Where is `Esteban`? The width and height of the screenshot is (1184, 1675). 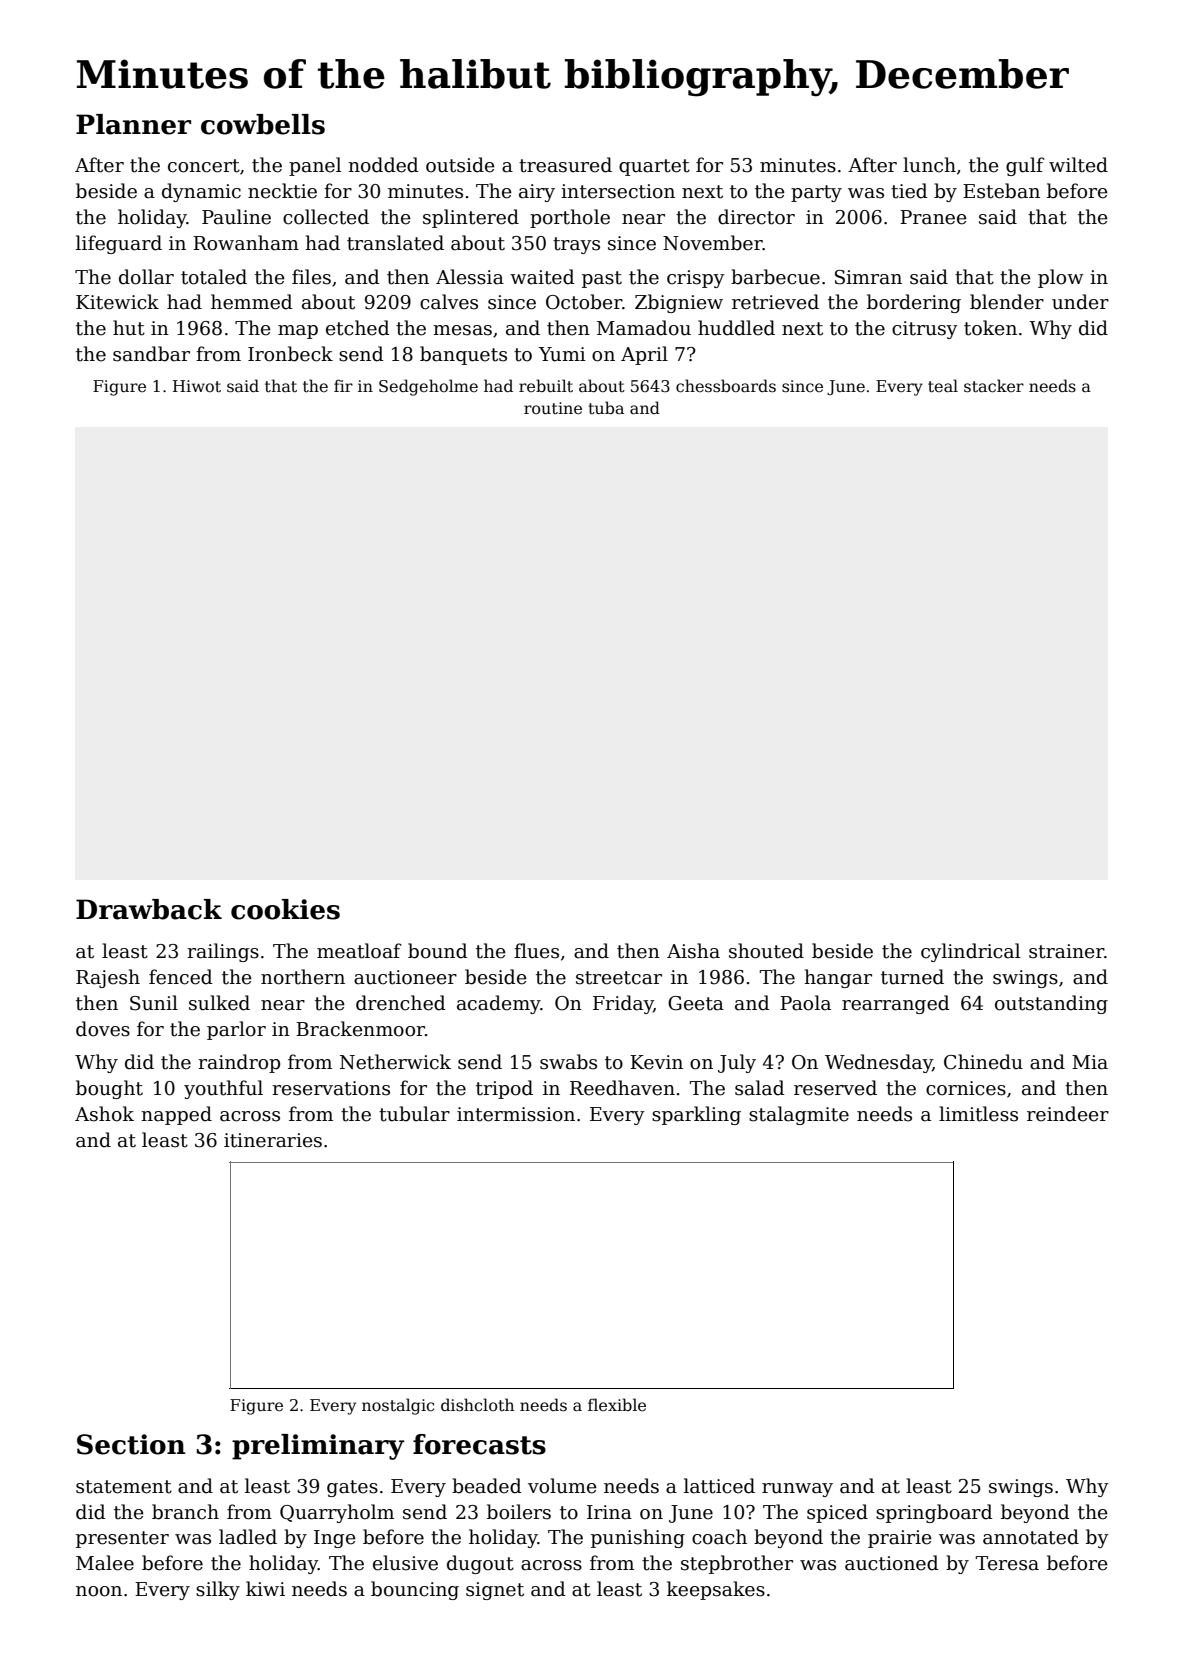 Esteban is located at coordinates (1001, 191).
